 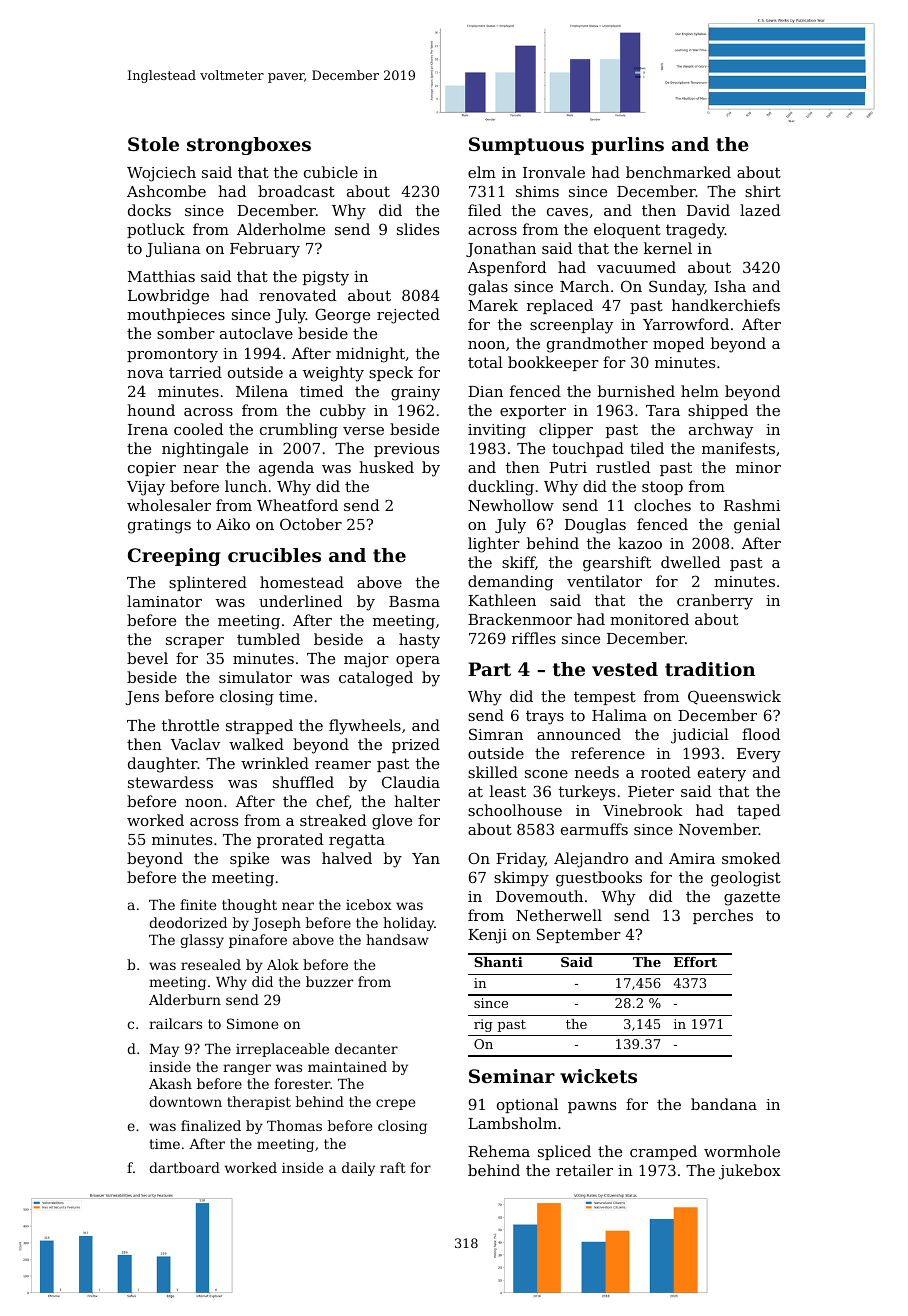 I want to click on Yan, so click(x=426, y=858).
